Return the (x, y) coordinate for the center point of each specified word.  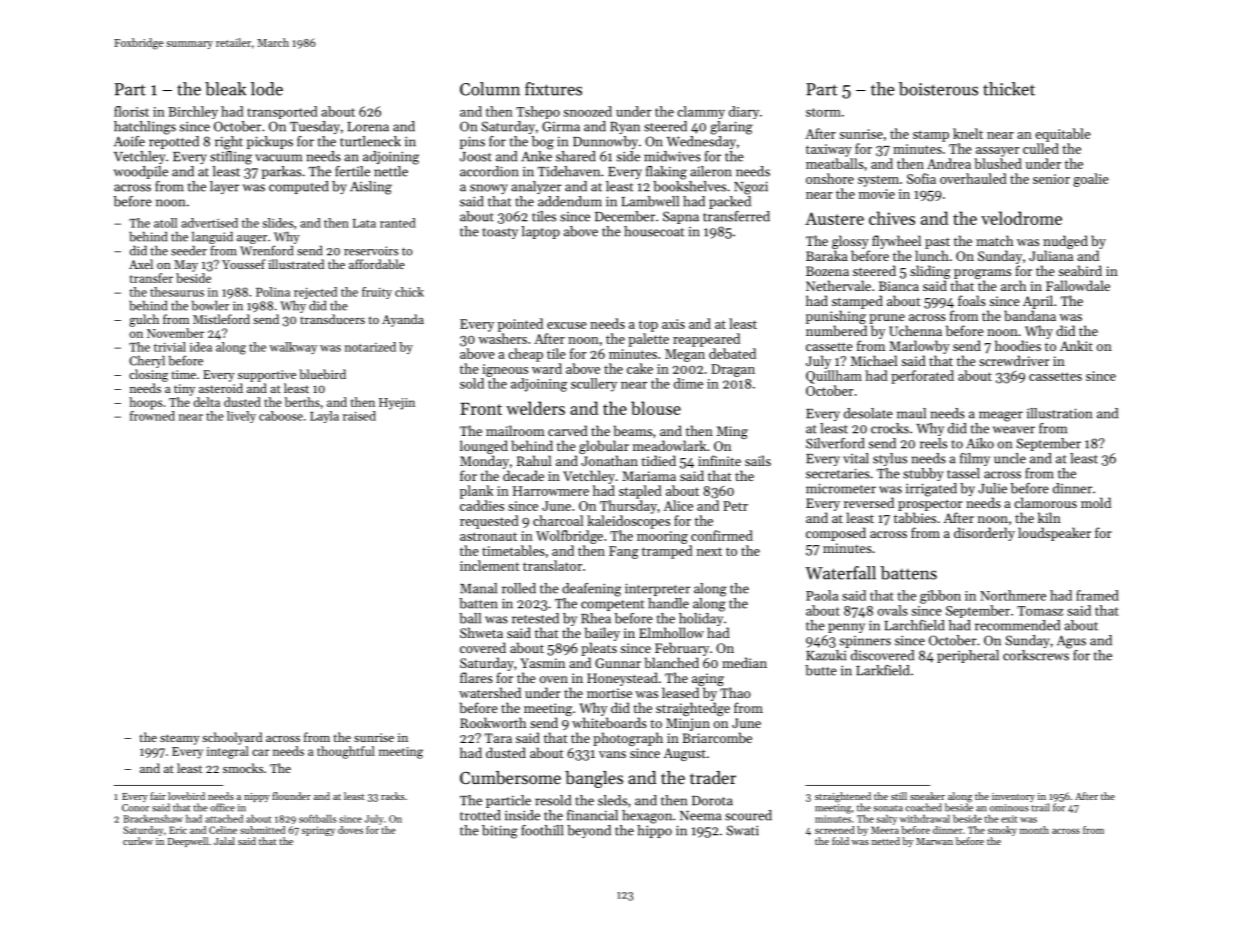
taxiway (829, 150)
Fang (624, 552)
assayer (998, 152)
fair (158, 796)
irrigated (931, 490)
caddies (482, 505)
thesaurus (177, 292)
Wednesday (701, 142)
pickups (270, 142)
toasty (500, 233)
